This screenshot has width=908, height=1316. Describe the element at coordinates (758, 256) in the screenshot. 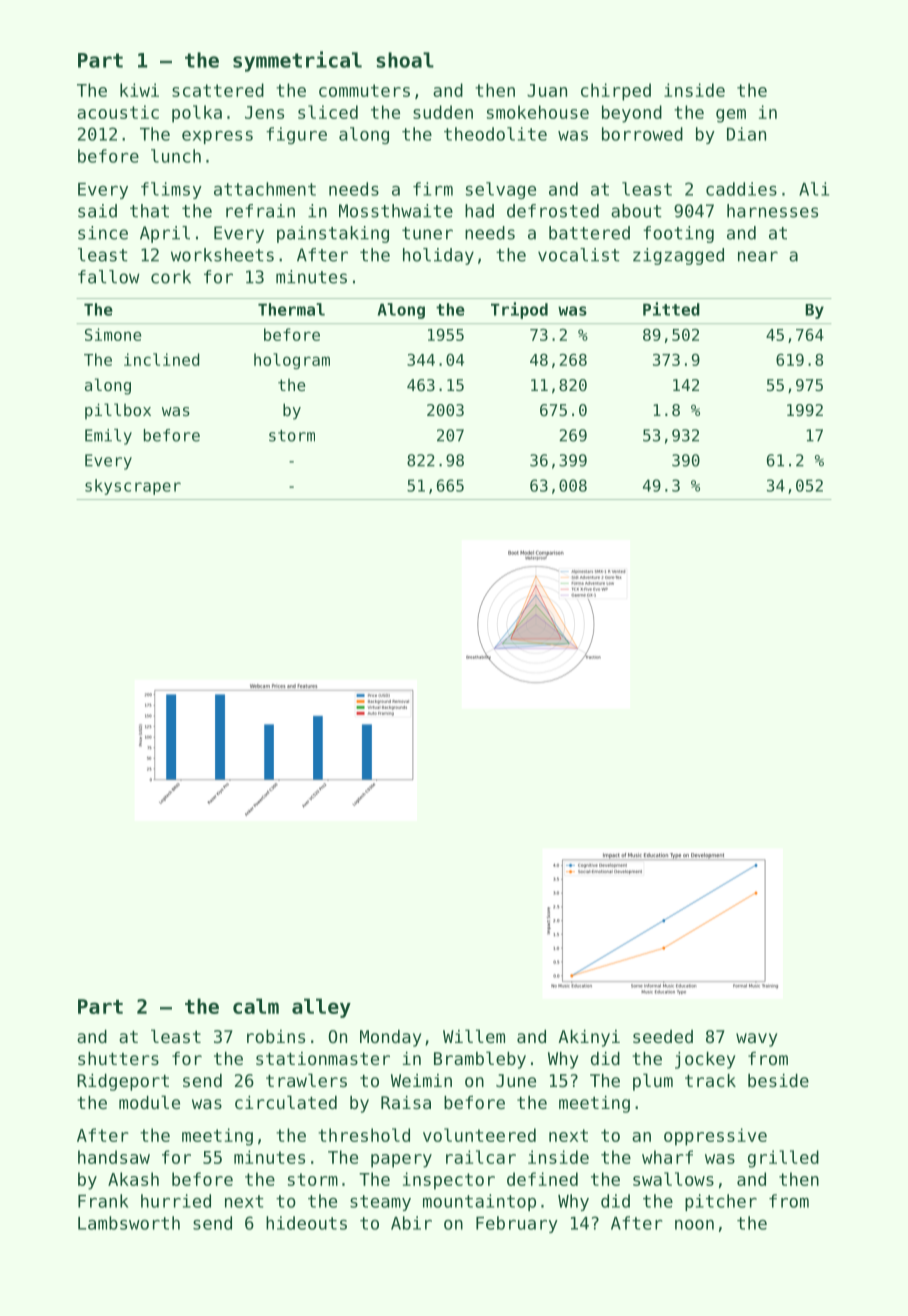

I see `near` at that location.
